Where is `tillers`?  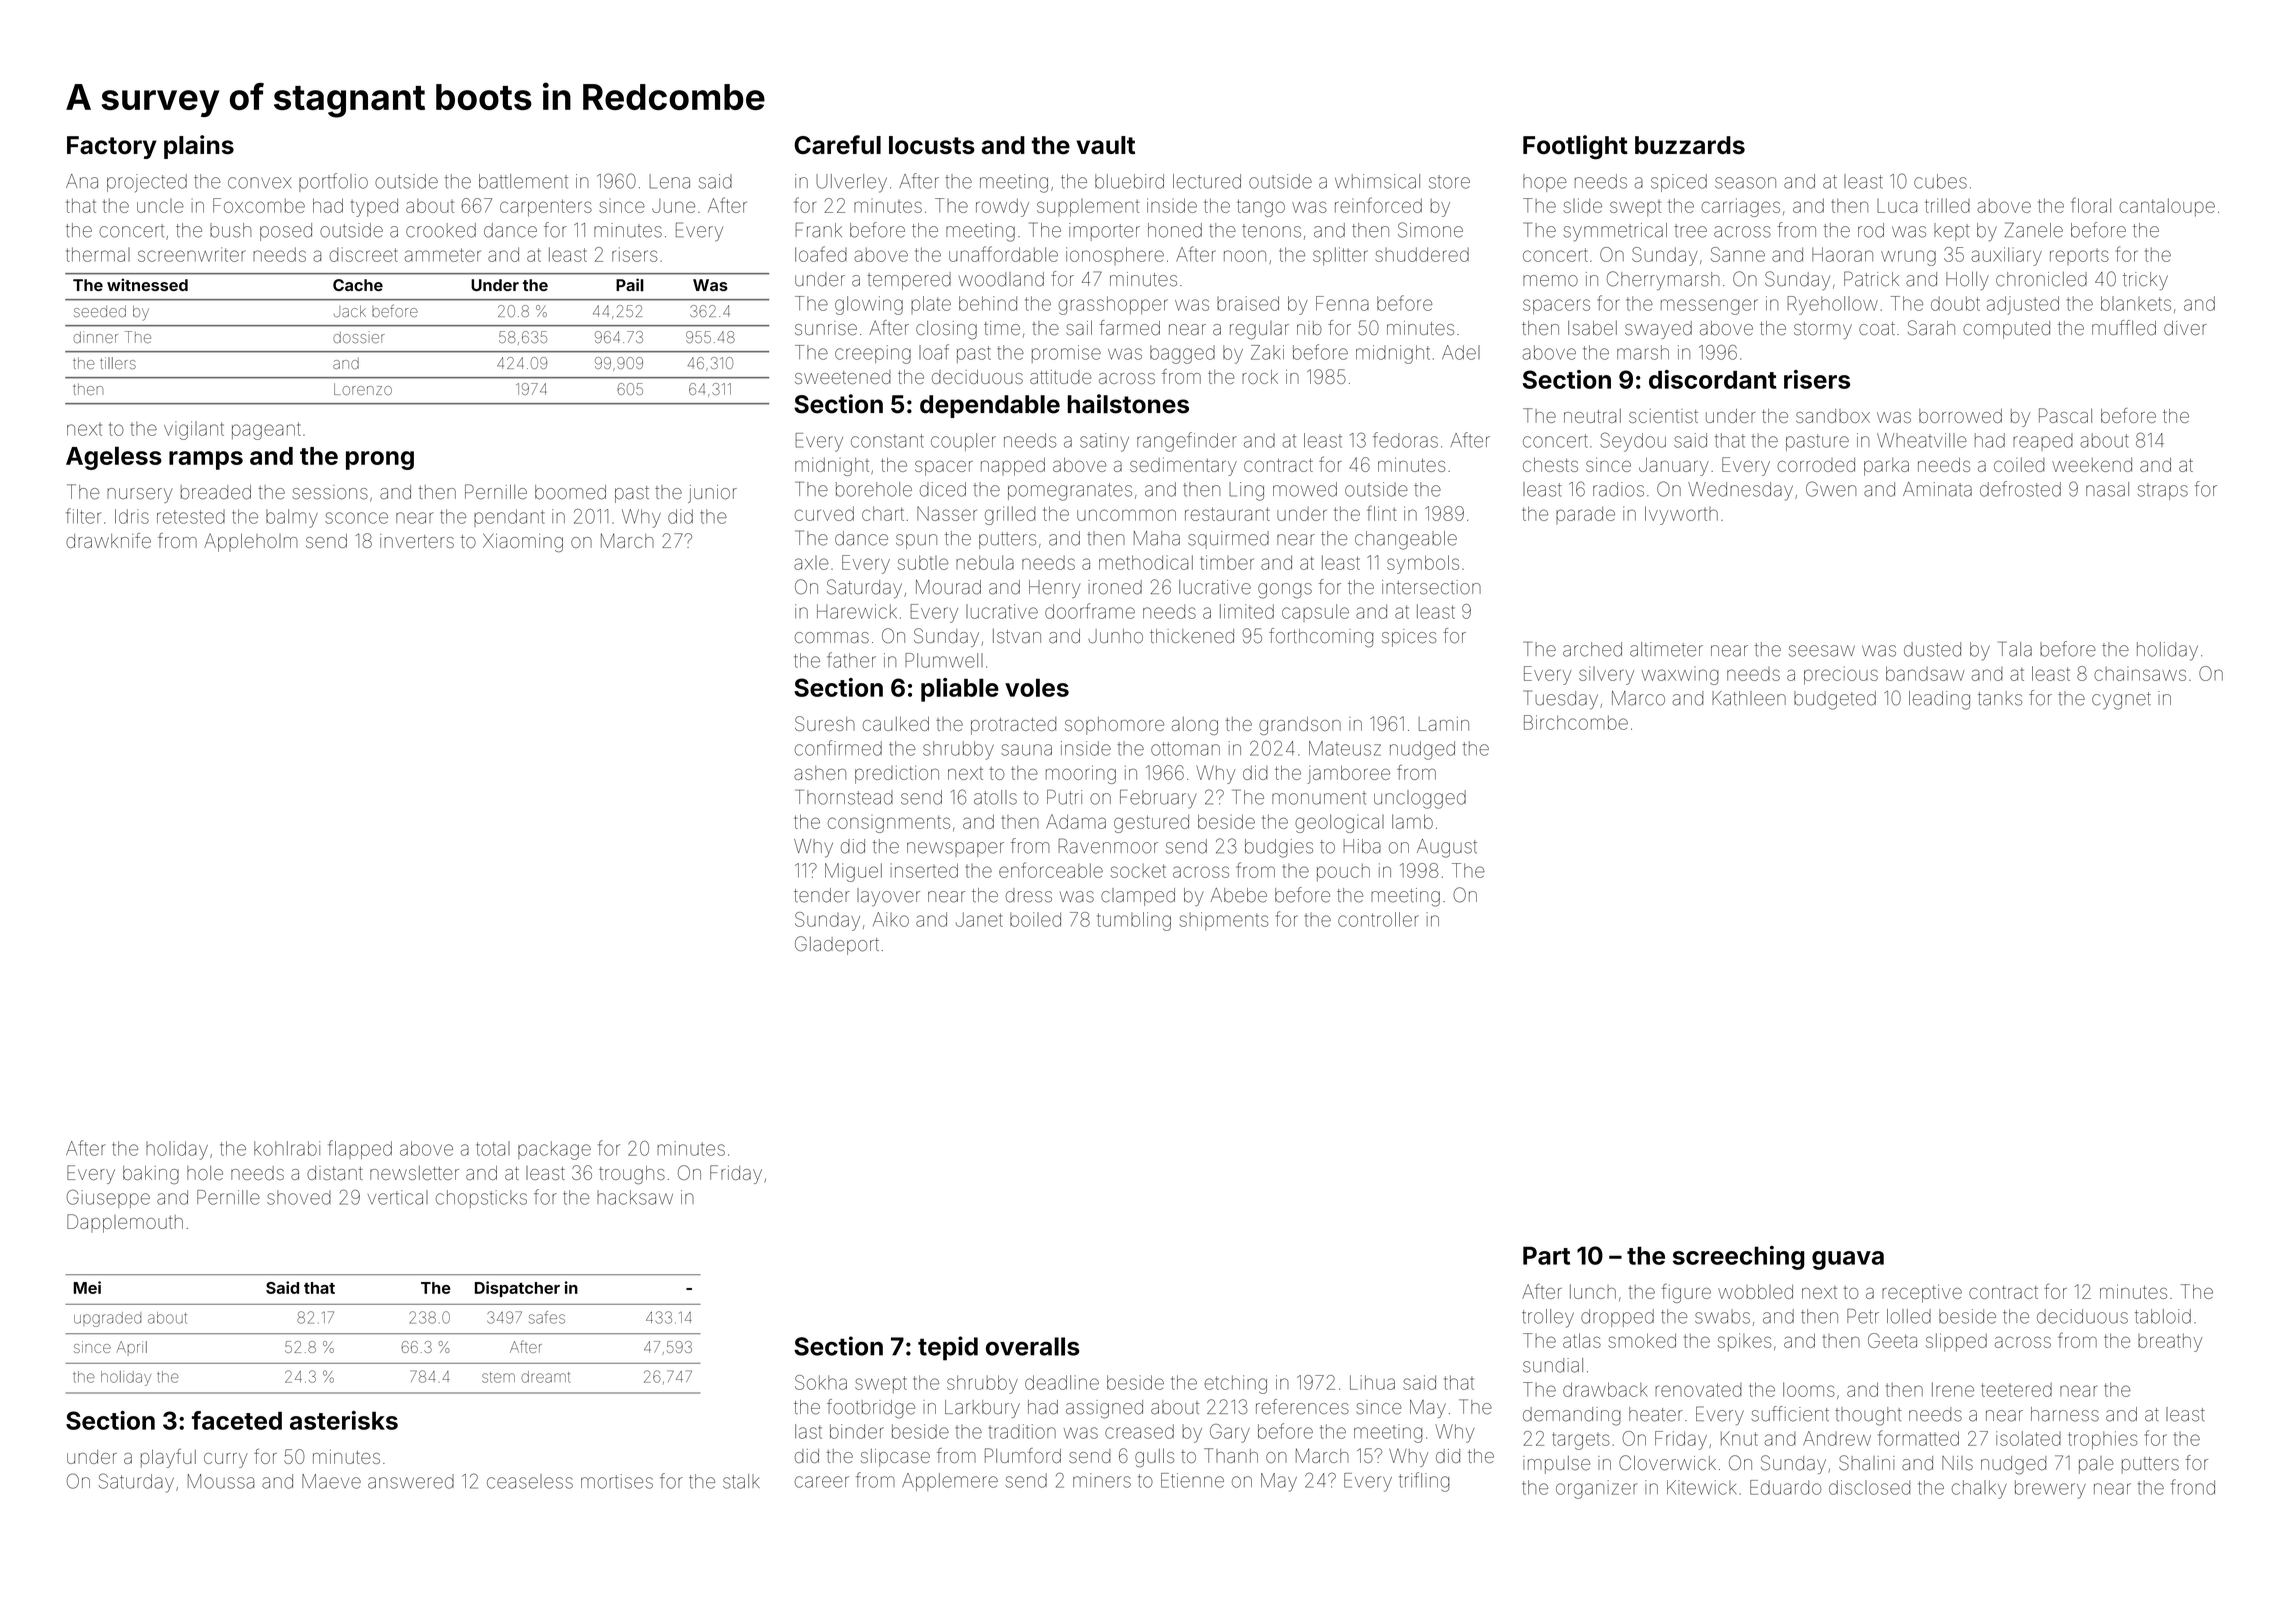 tillers is located at coordinates (118, 363).
